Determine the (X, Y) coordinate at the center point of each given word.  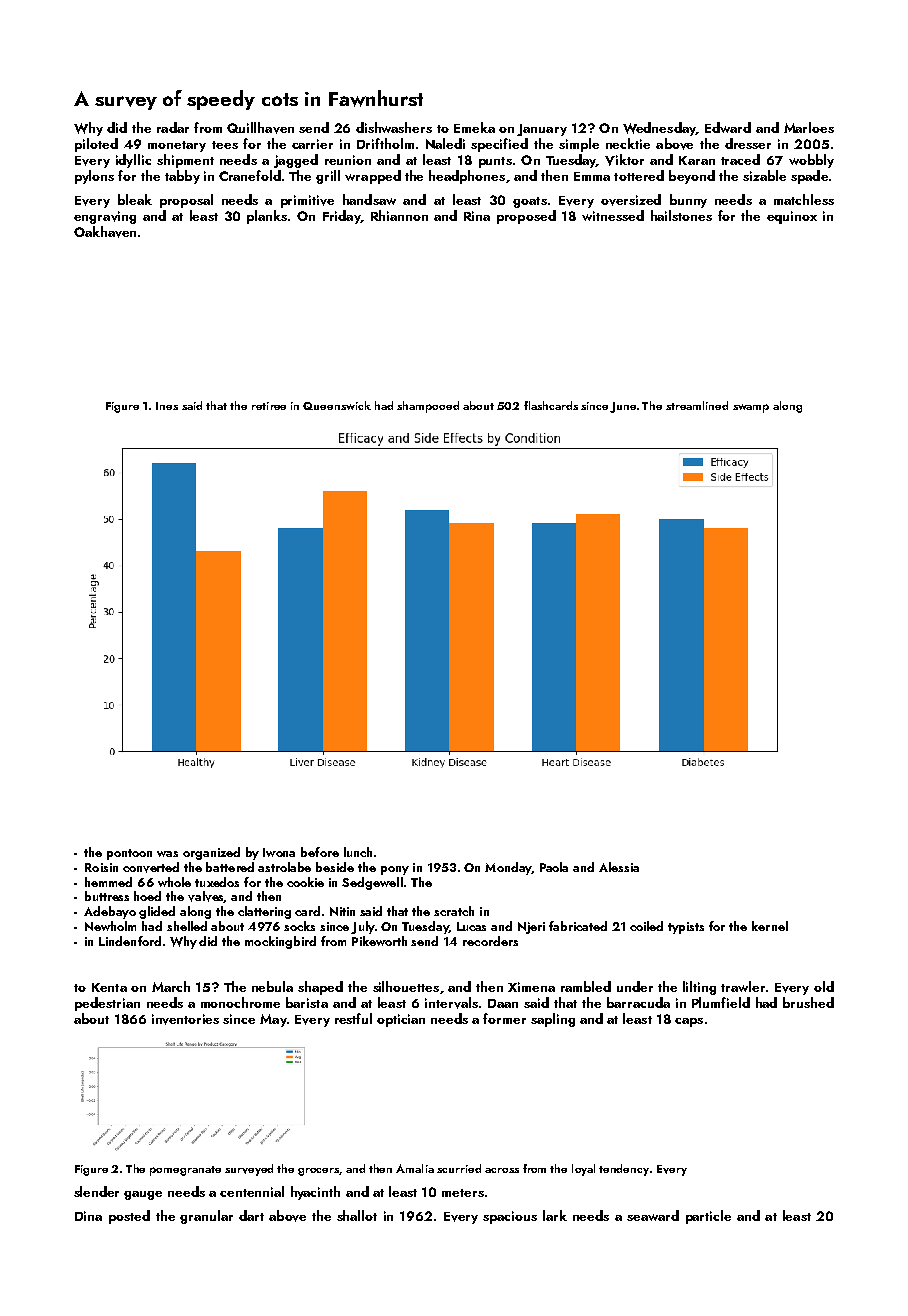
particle (708, 1217)
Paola (554, 867)
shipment (185, 161)
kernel (770, 926)
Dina (88, 1216)
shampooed (428, 407)
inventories (185, 1019)
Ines (167, 406)
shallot (357, 1215)
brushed (808, 1002)
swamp (751, 408)
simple (579, 145)
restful (353, 1018)
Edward (728, 127)
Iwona (279, 852)
